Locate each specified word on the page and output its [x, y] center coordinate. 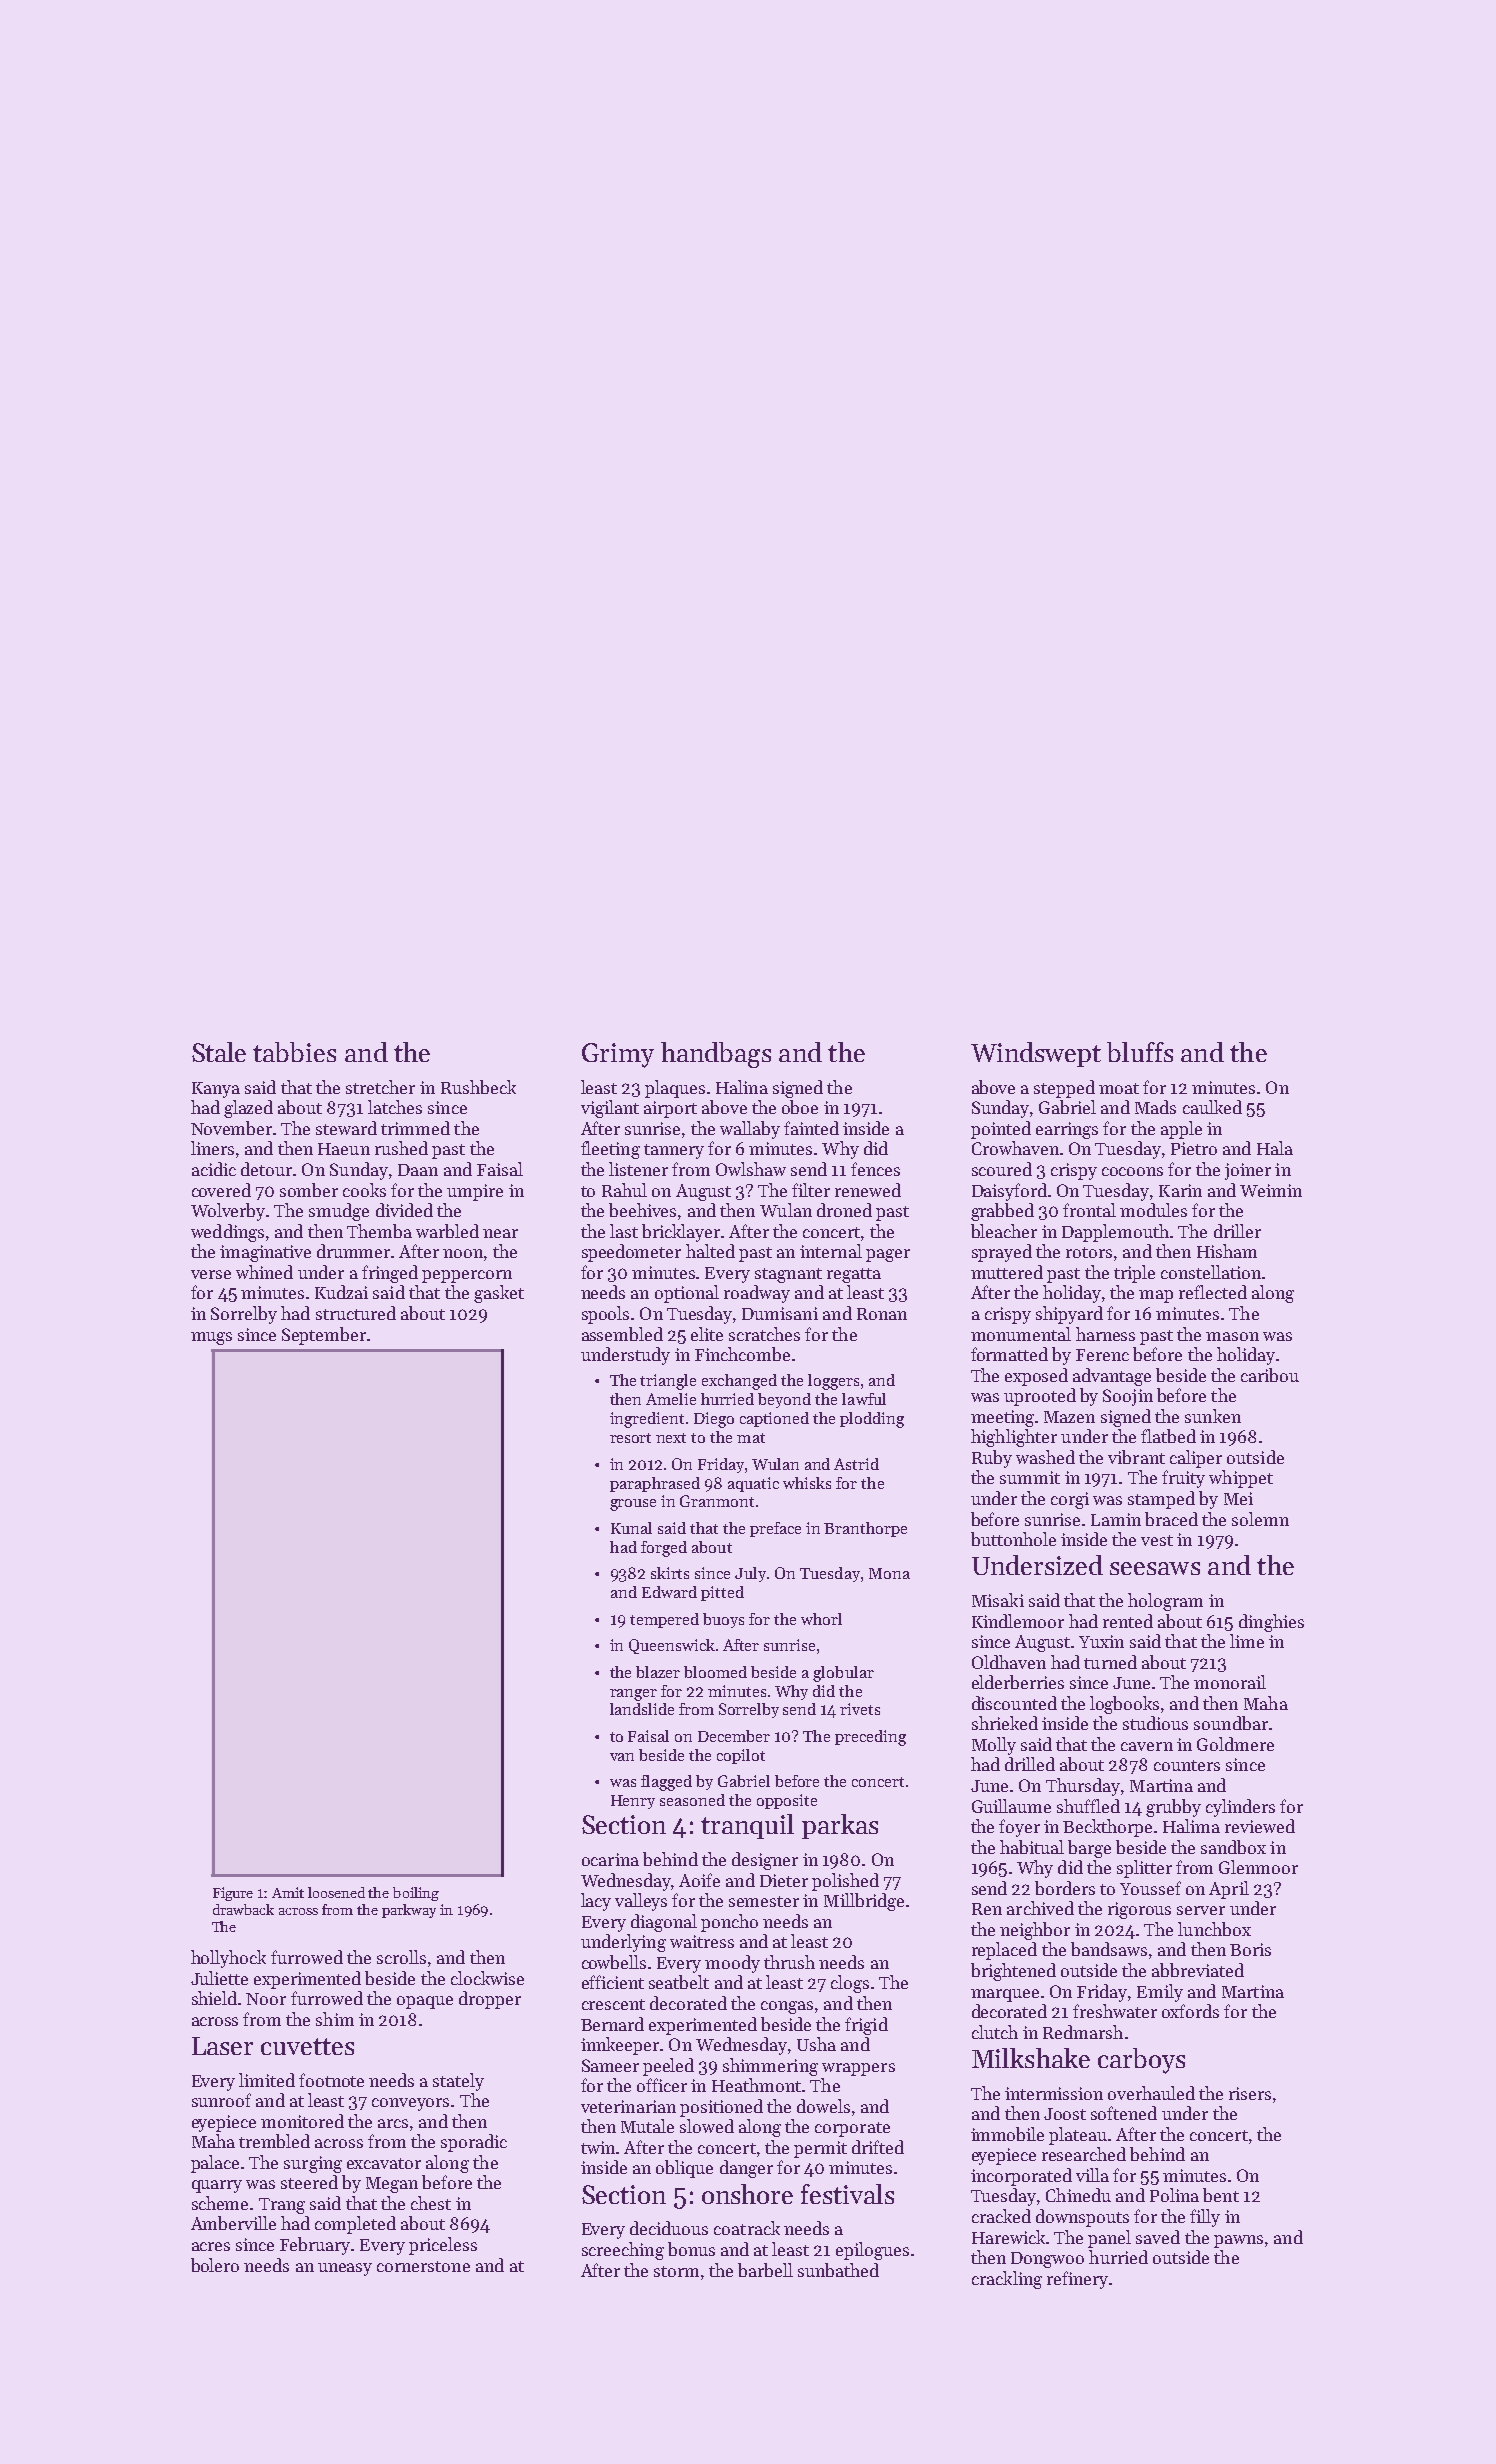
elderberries [1018, 1682]
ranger [633, 1695]
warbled [447, 1231]
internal [831, 1251]
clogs [850, 1984]
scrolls [401, 1957]
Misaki [998, 1600]
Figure [233, 1894]
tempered [664, 1620]
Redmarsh [1083, 2032]
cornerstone [423, 2266]
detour [266, 1169]
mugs [211, 1338]
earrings [1067, 1130]
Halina [742, 1087]
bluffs [1140, 1052]
